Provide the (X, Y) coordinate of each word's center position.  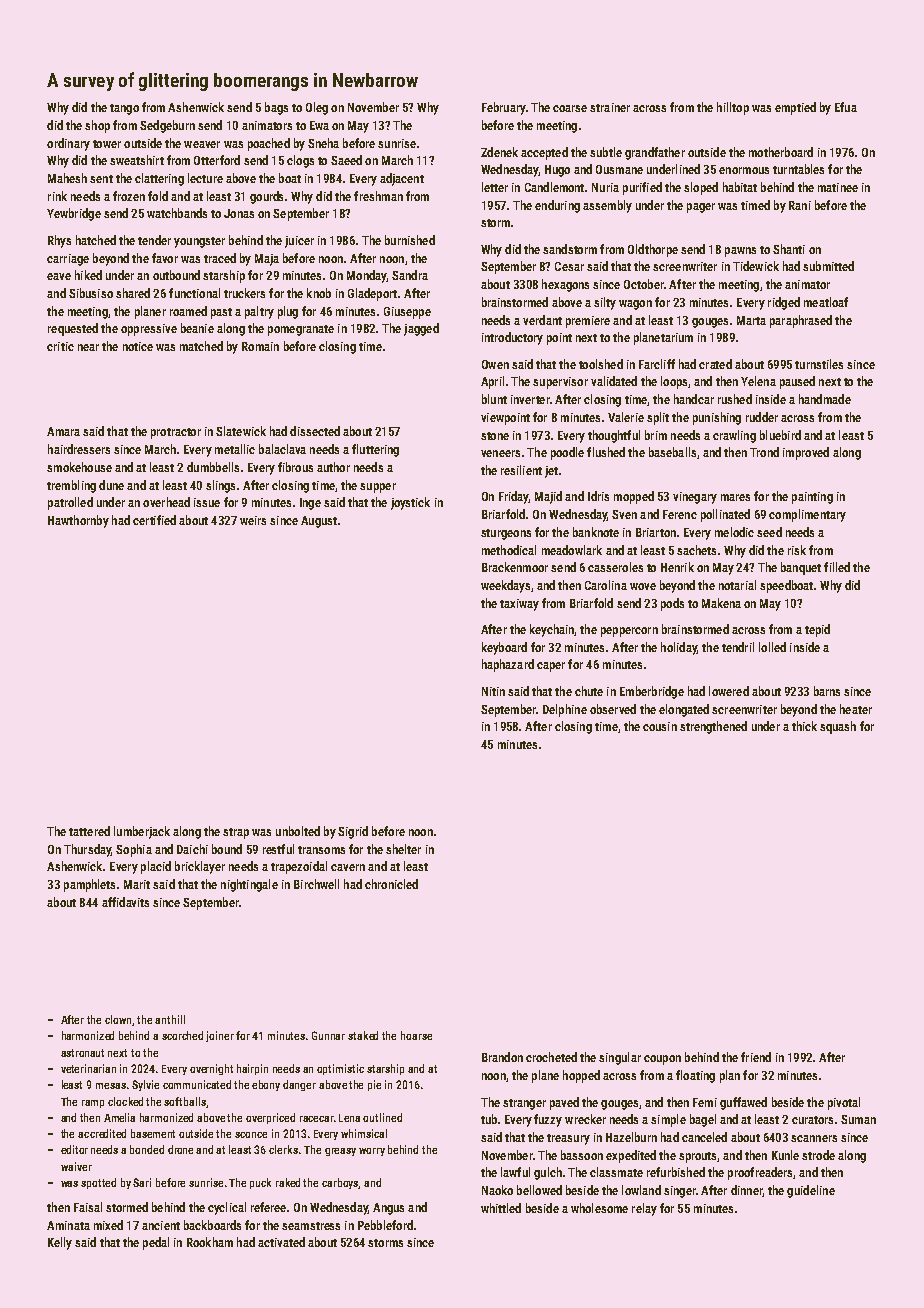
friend (756, 1057)
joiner (220, 1036)
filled (837, 567)
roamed (188, 311)
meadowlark (572, 550)
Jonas (239, 213)
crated (715, 364)
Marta (751, 320)
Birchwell (316, 884)
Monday (367, 276)
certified (154, 520)
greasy (340, 1152)
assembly (607, 206)
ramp (93, 1104)
